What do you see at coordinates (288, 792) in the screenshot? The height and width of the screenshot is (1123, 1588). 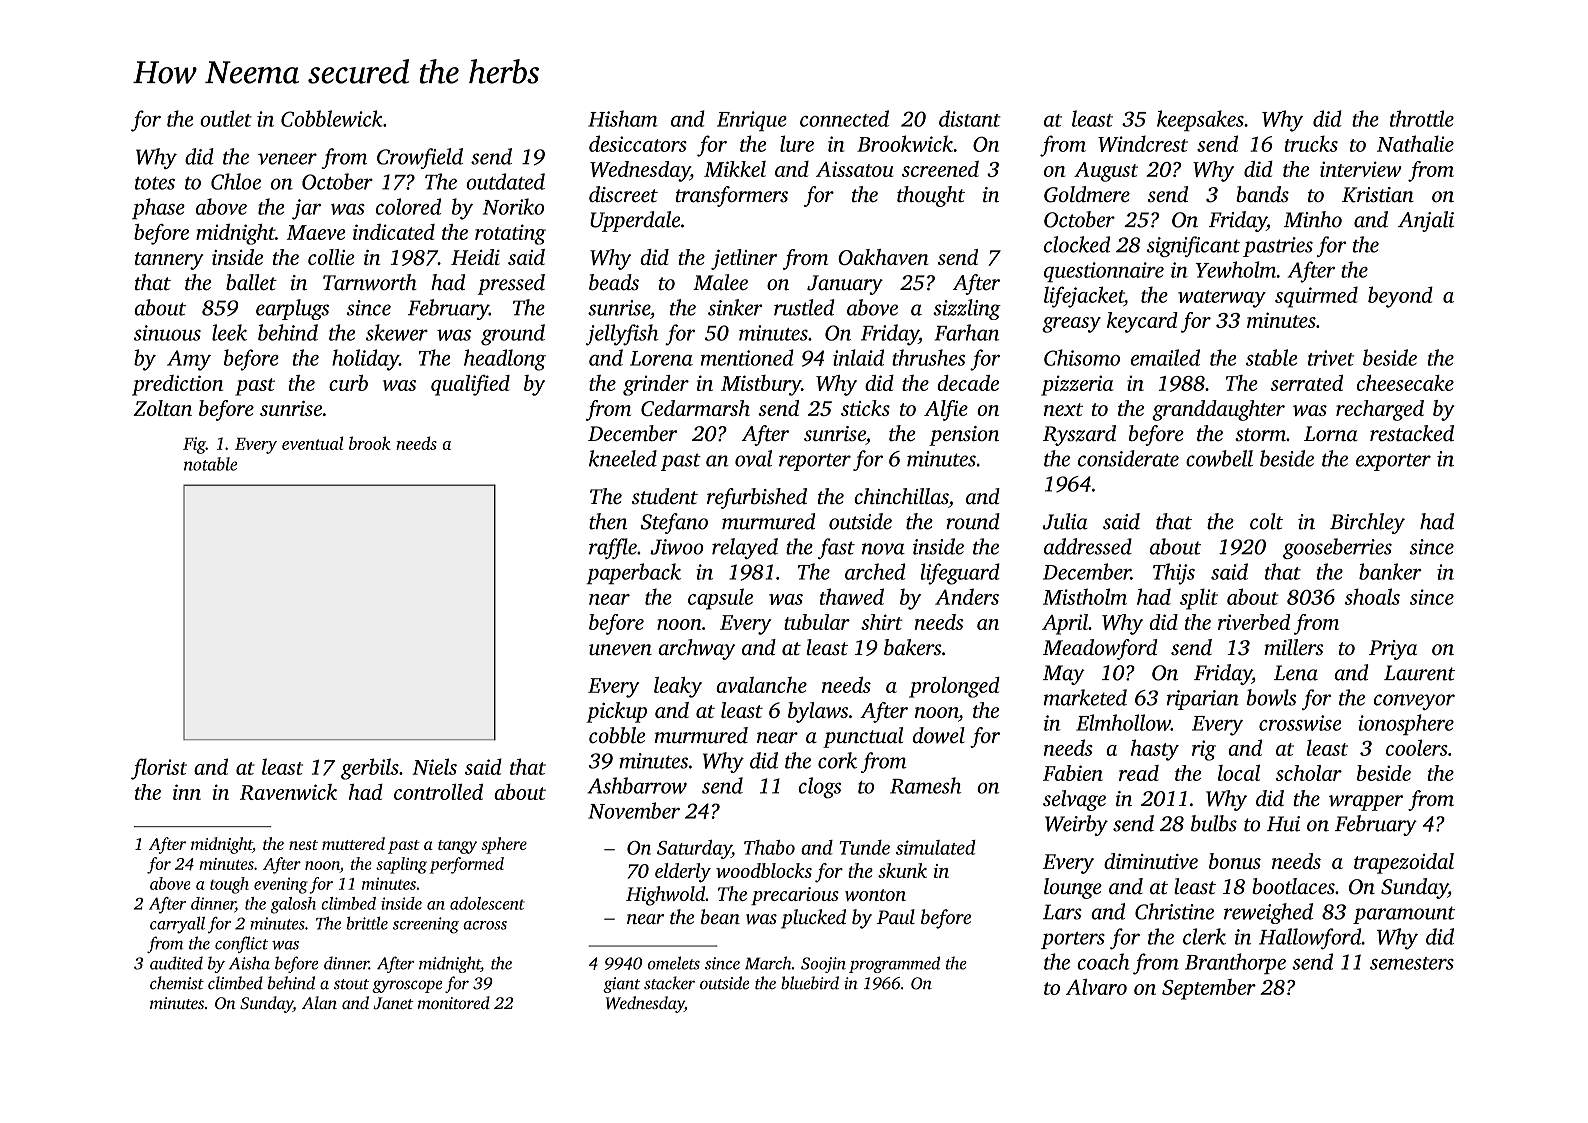 I see `Ravenwick` at bounding box center [288, 792].
